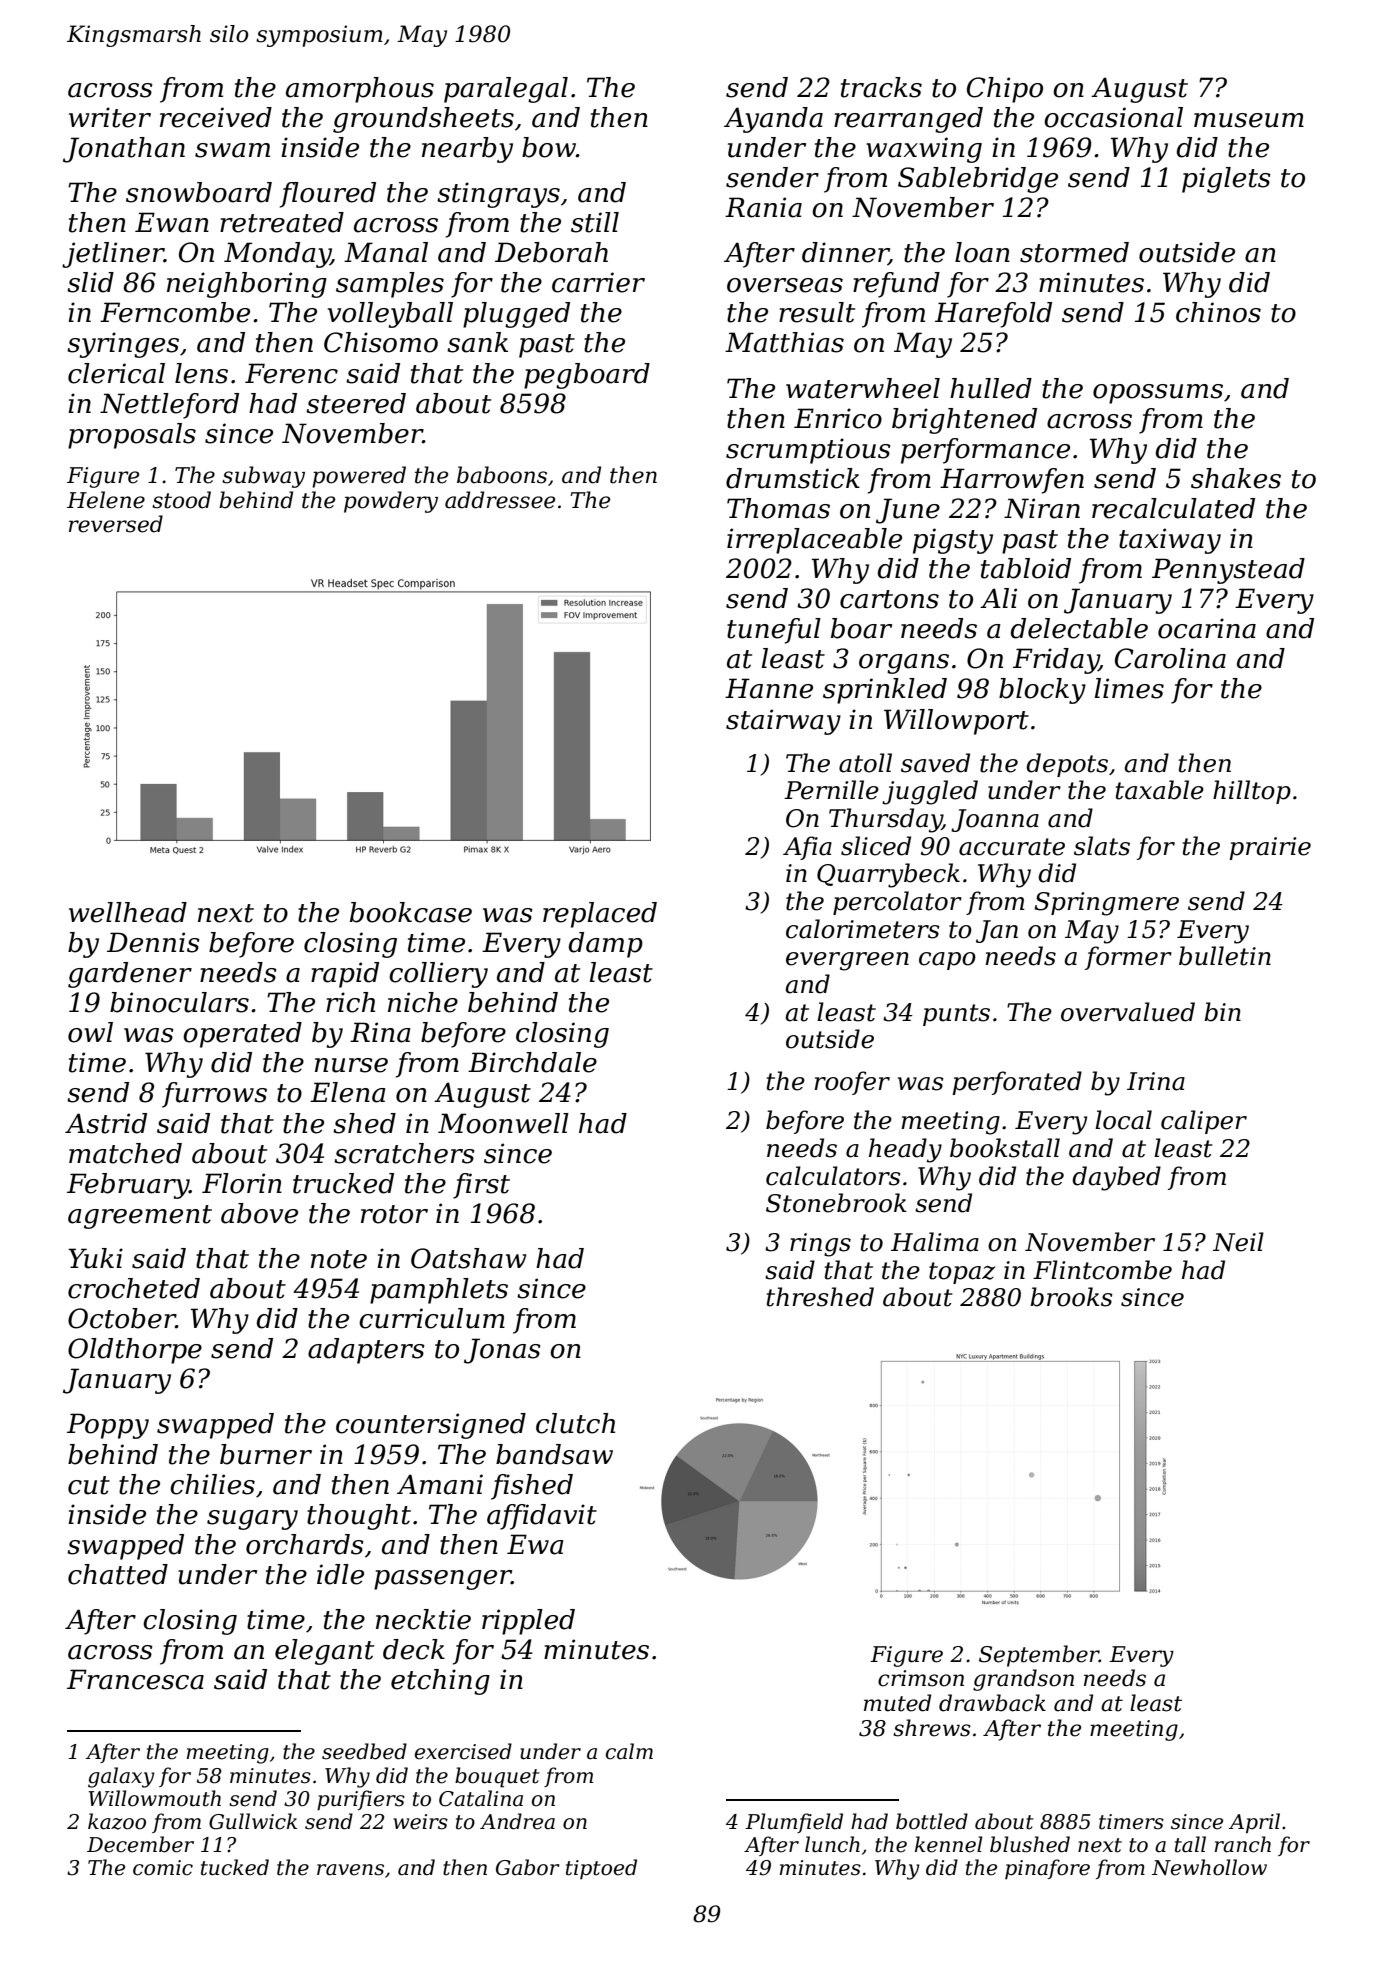  I want to click on bow, so click(549, 147).
